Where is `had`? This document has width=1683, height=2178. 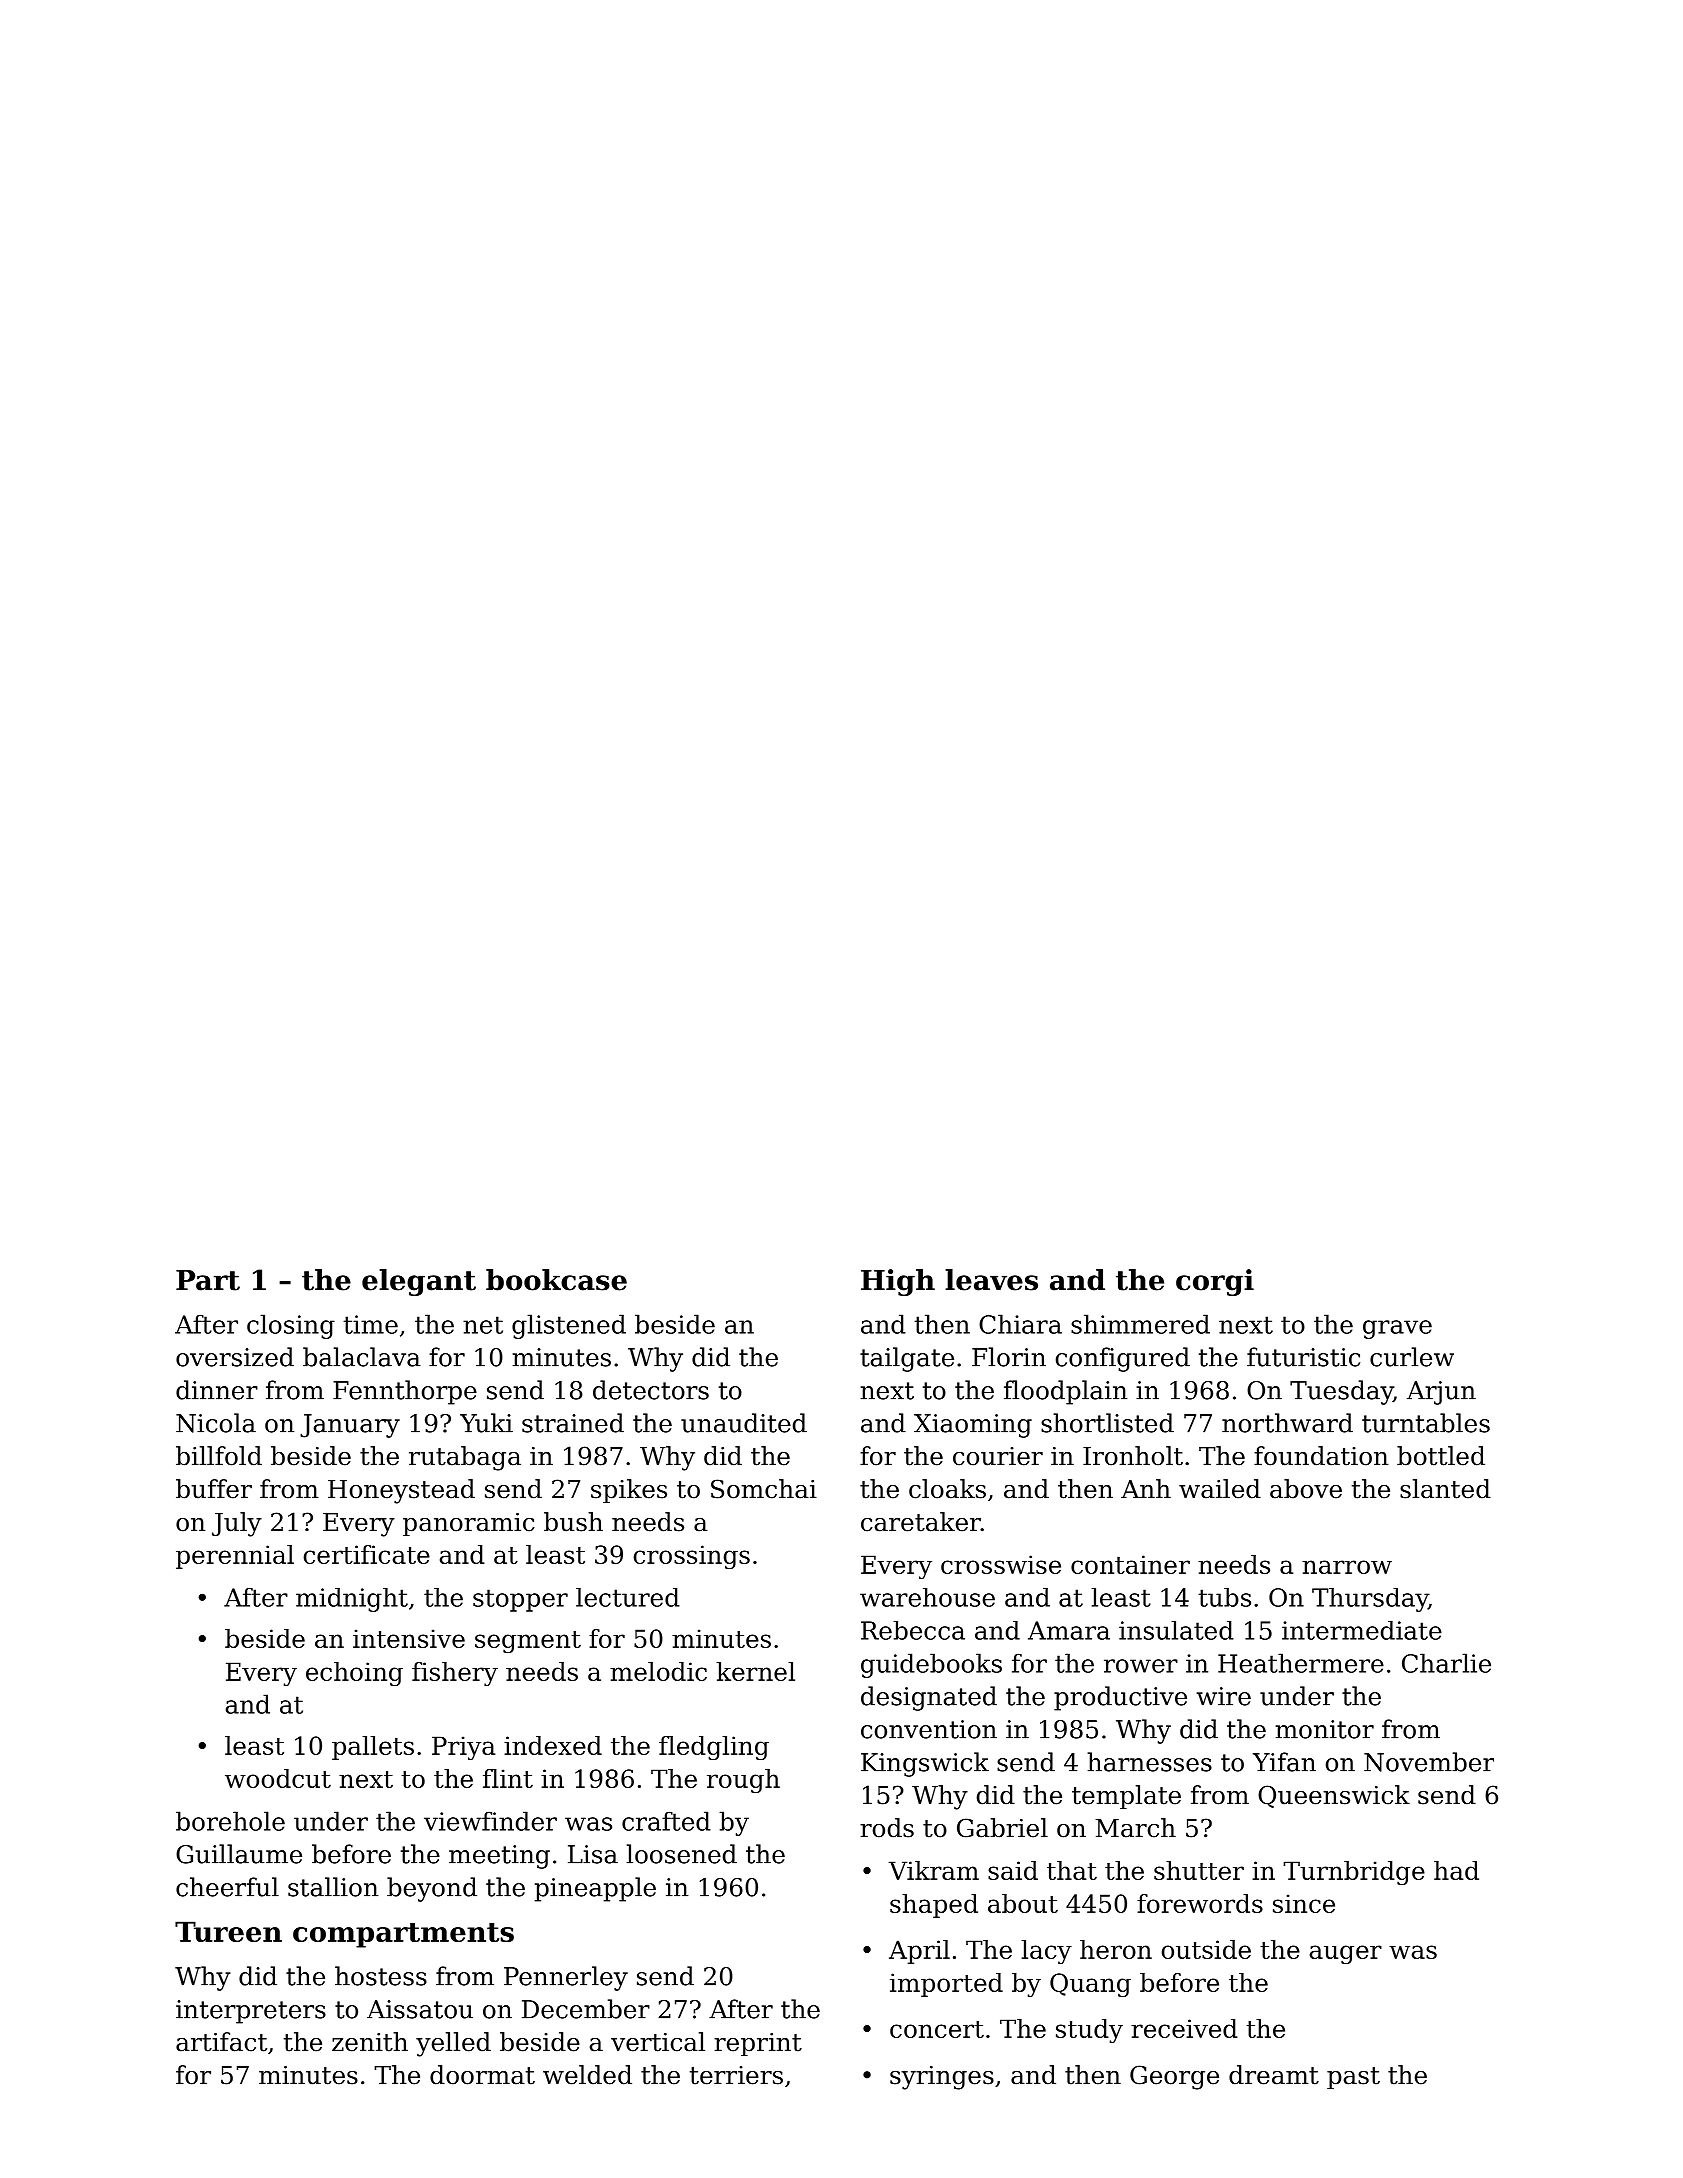 had is located at coordinates (1456, 1870).
